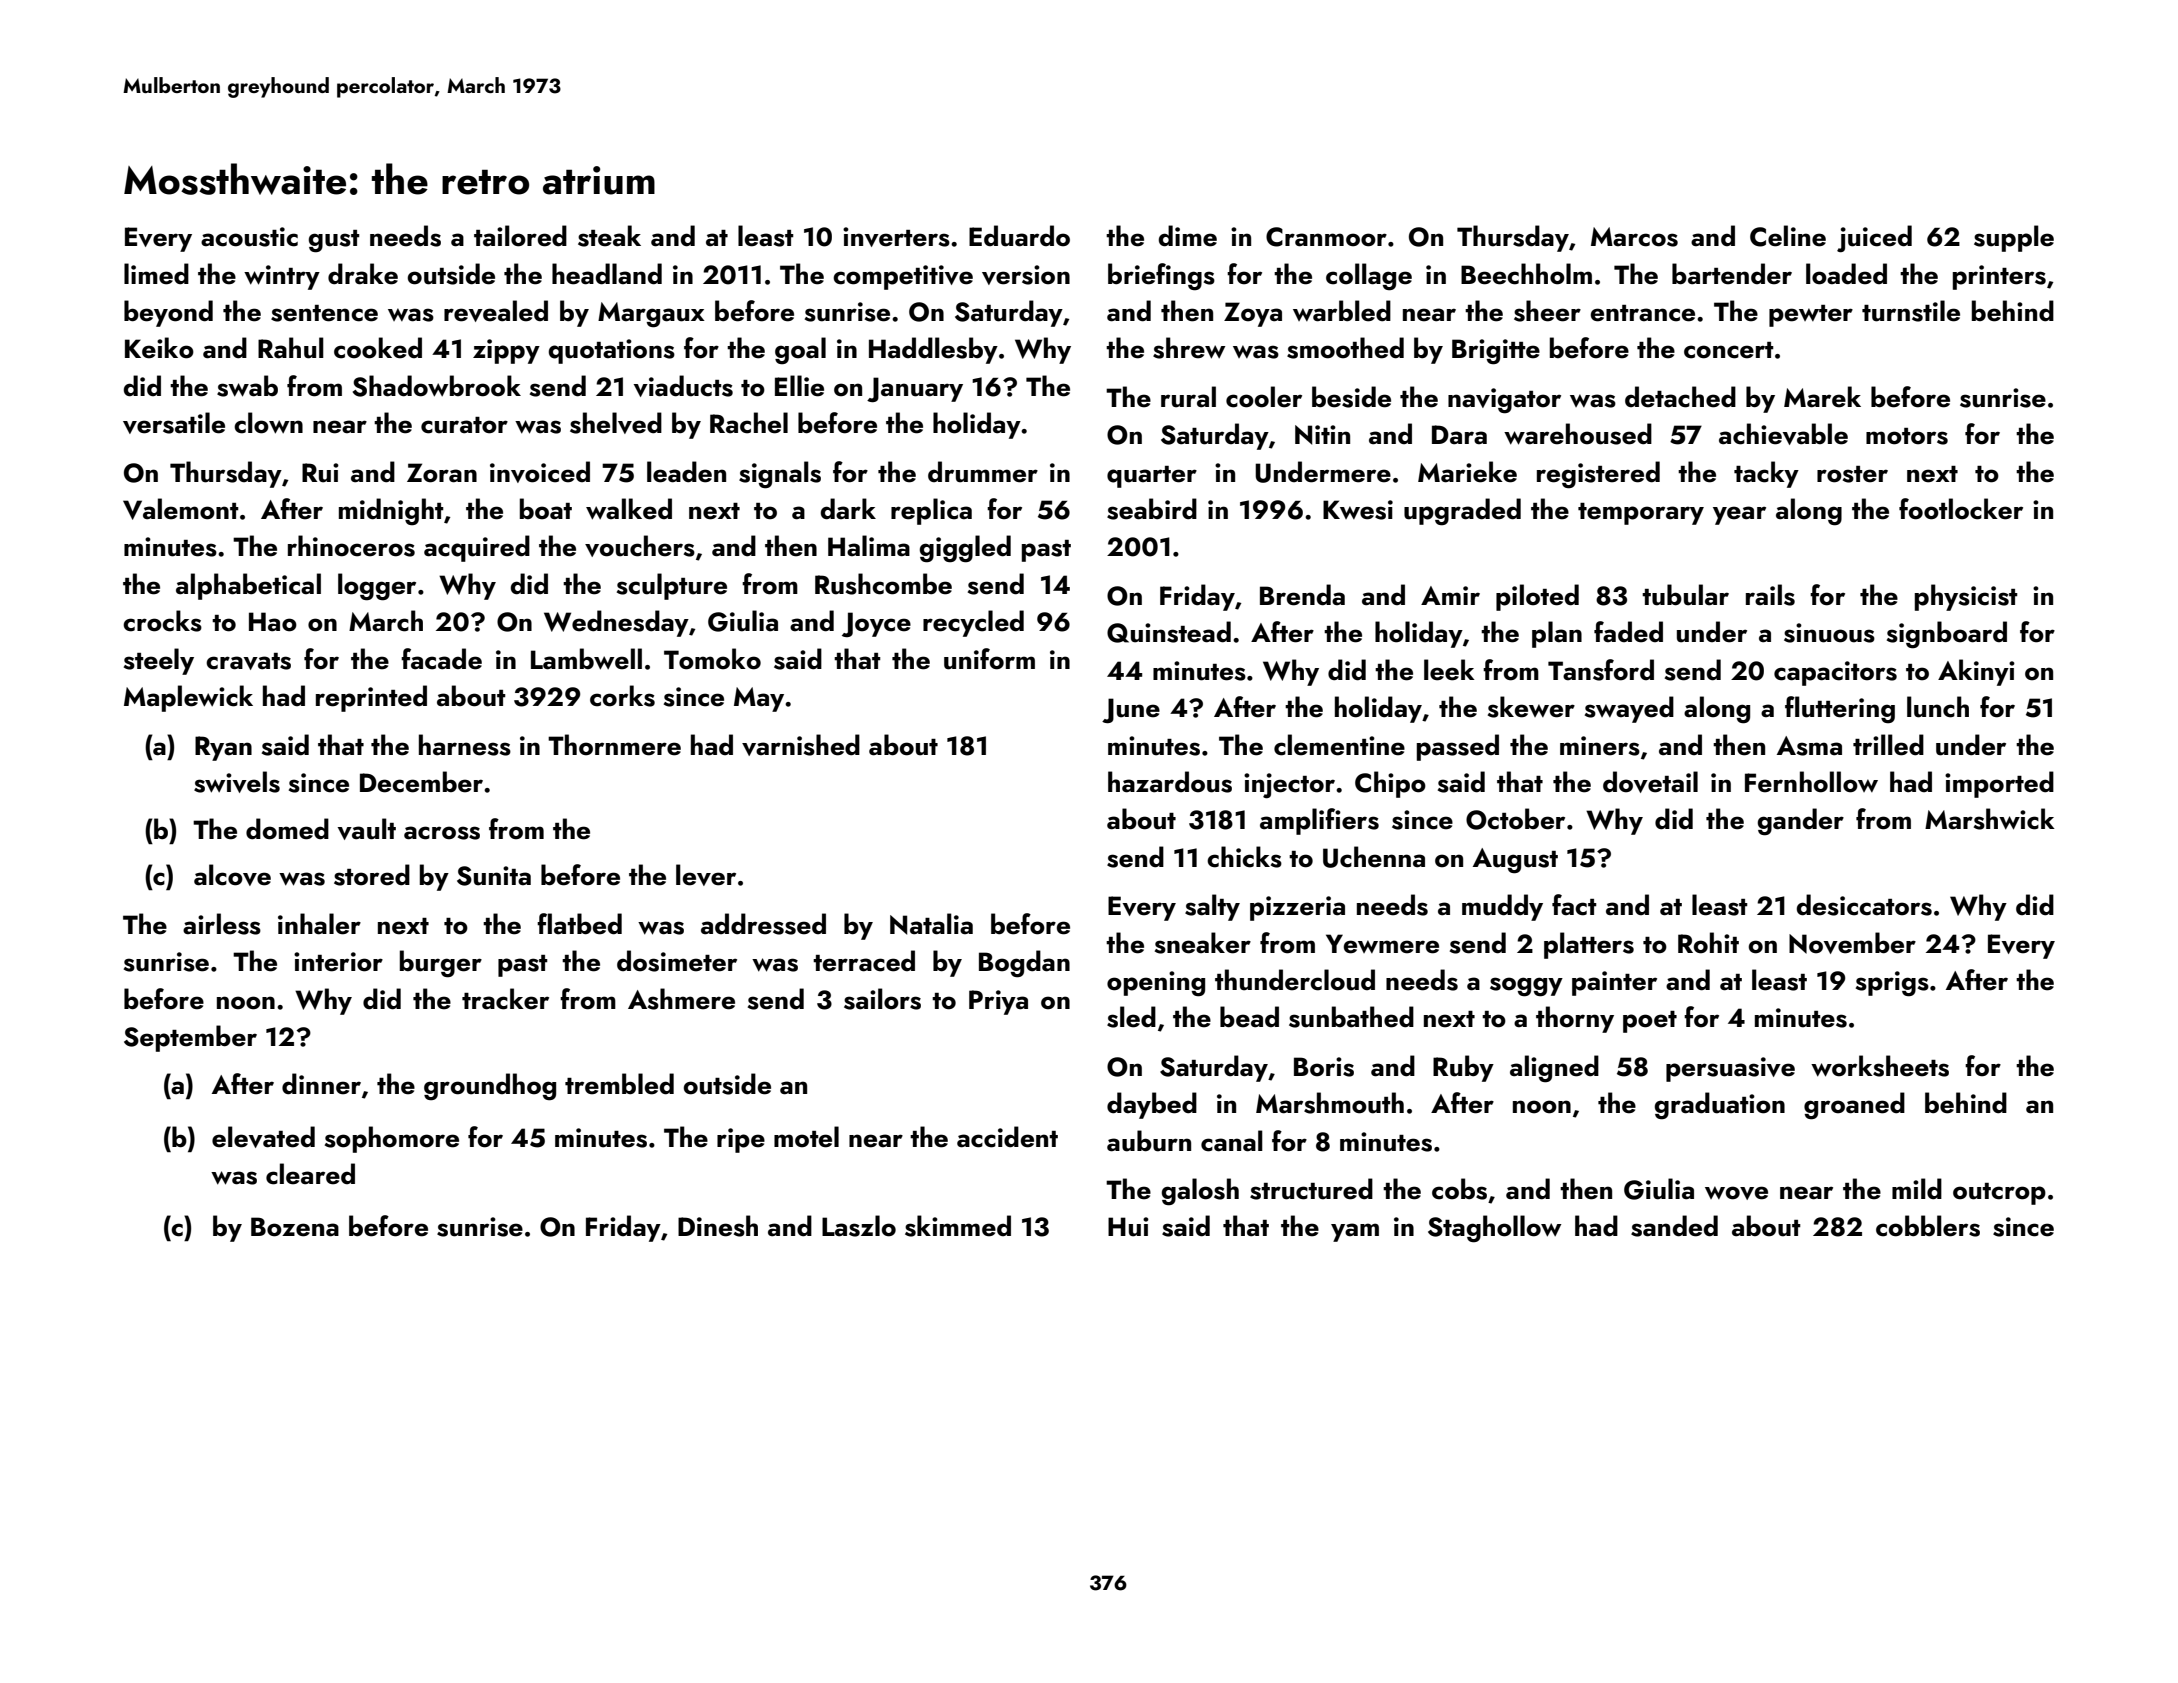 The width and height of the image is (2178, 1683). Describe the element at coordinates (1629, 709) in the image. I see `swayed` at that location.
